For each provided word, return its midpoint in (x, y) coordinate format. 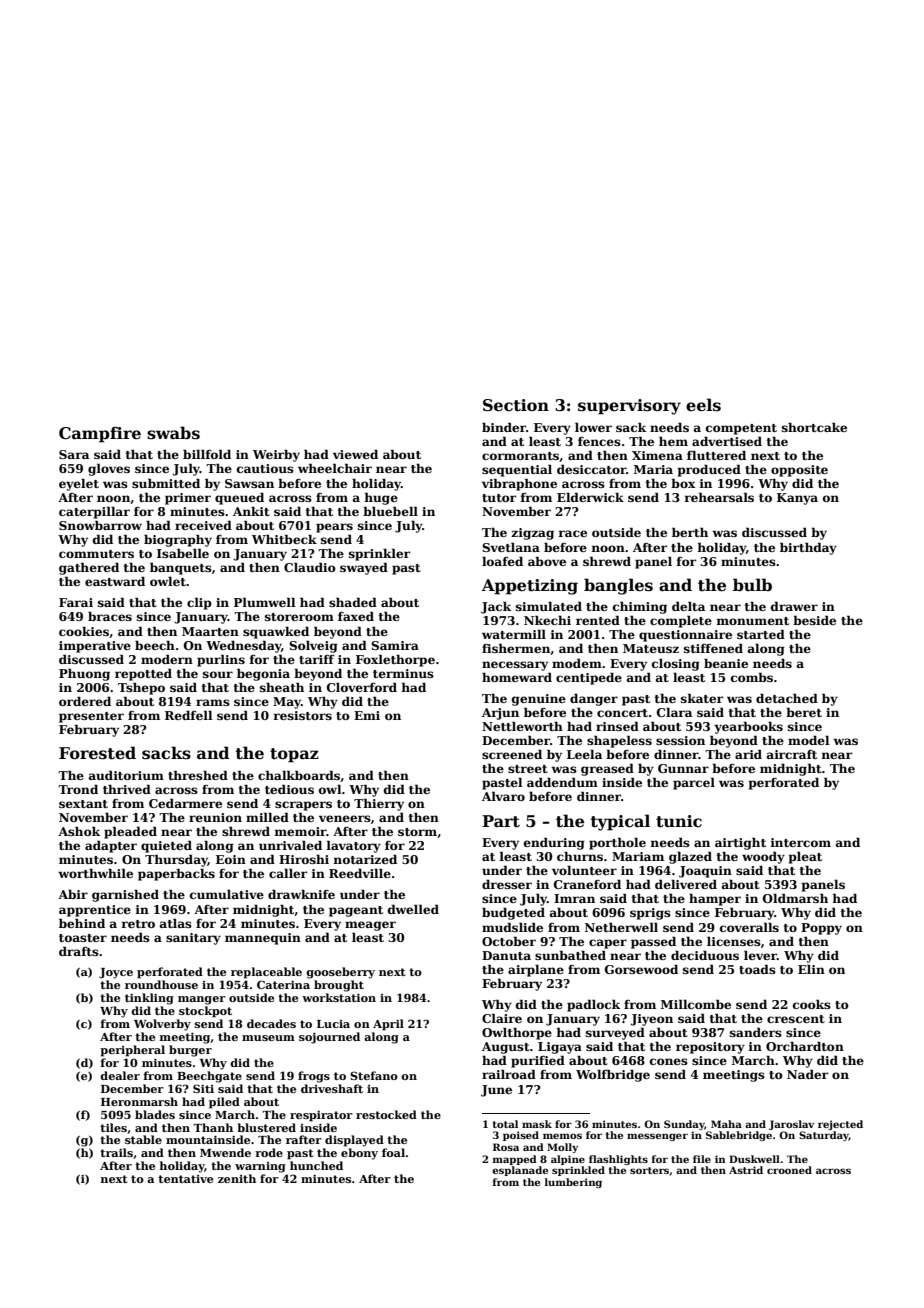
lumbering (573, 1183)
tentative (185, 1179)
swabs (173, 433)
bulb (752, 584)
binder (504, 427)
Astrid (746, 1170)
